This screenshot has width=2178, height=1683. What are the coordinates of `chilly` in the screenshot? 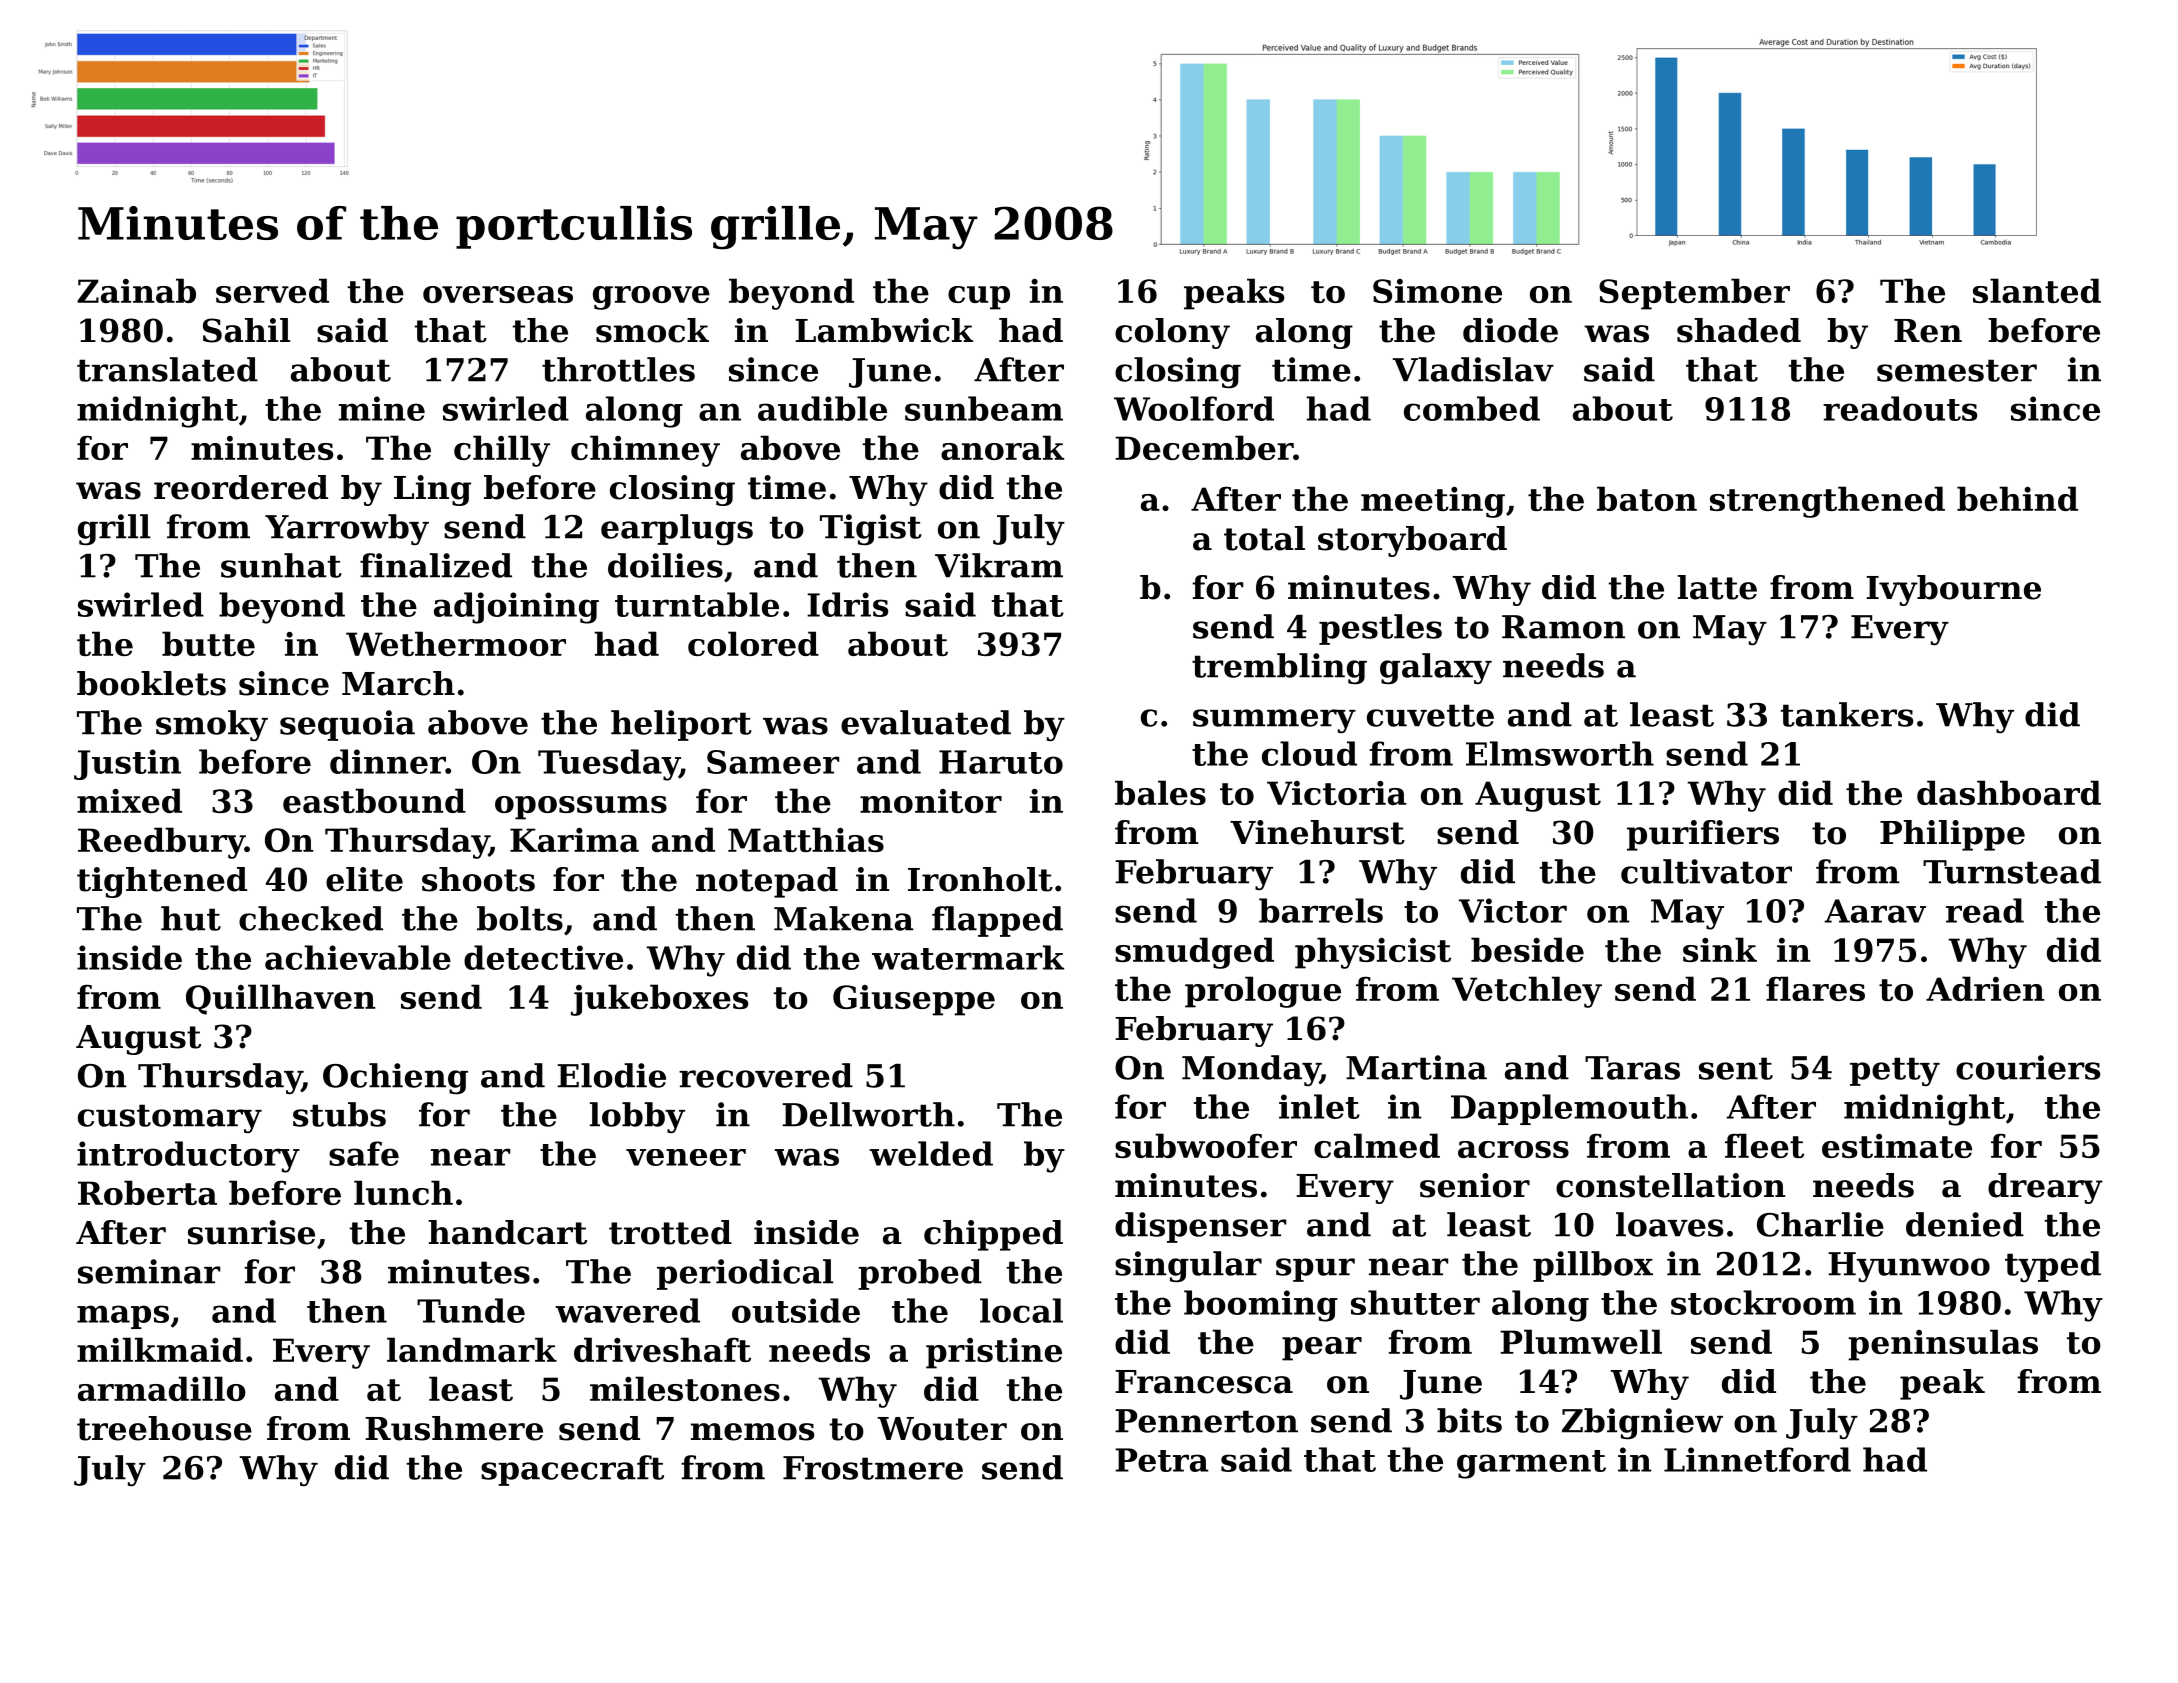 It's located at (502, 451).
